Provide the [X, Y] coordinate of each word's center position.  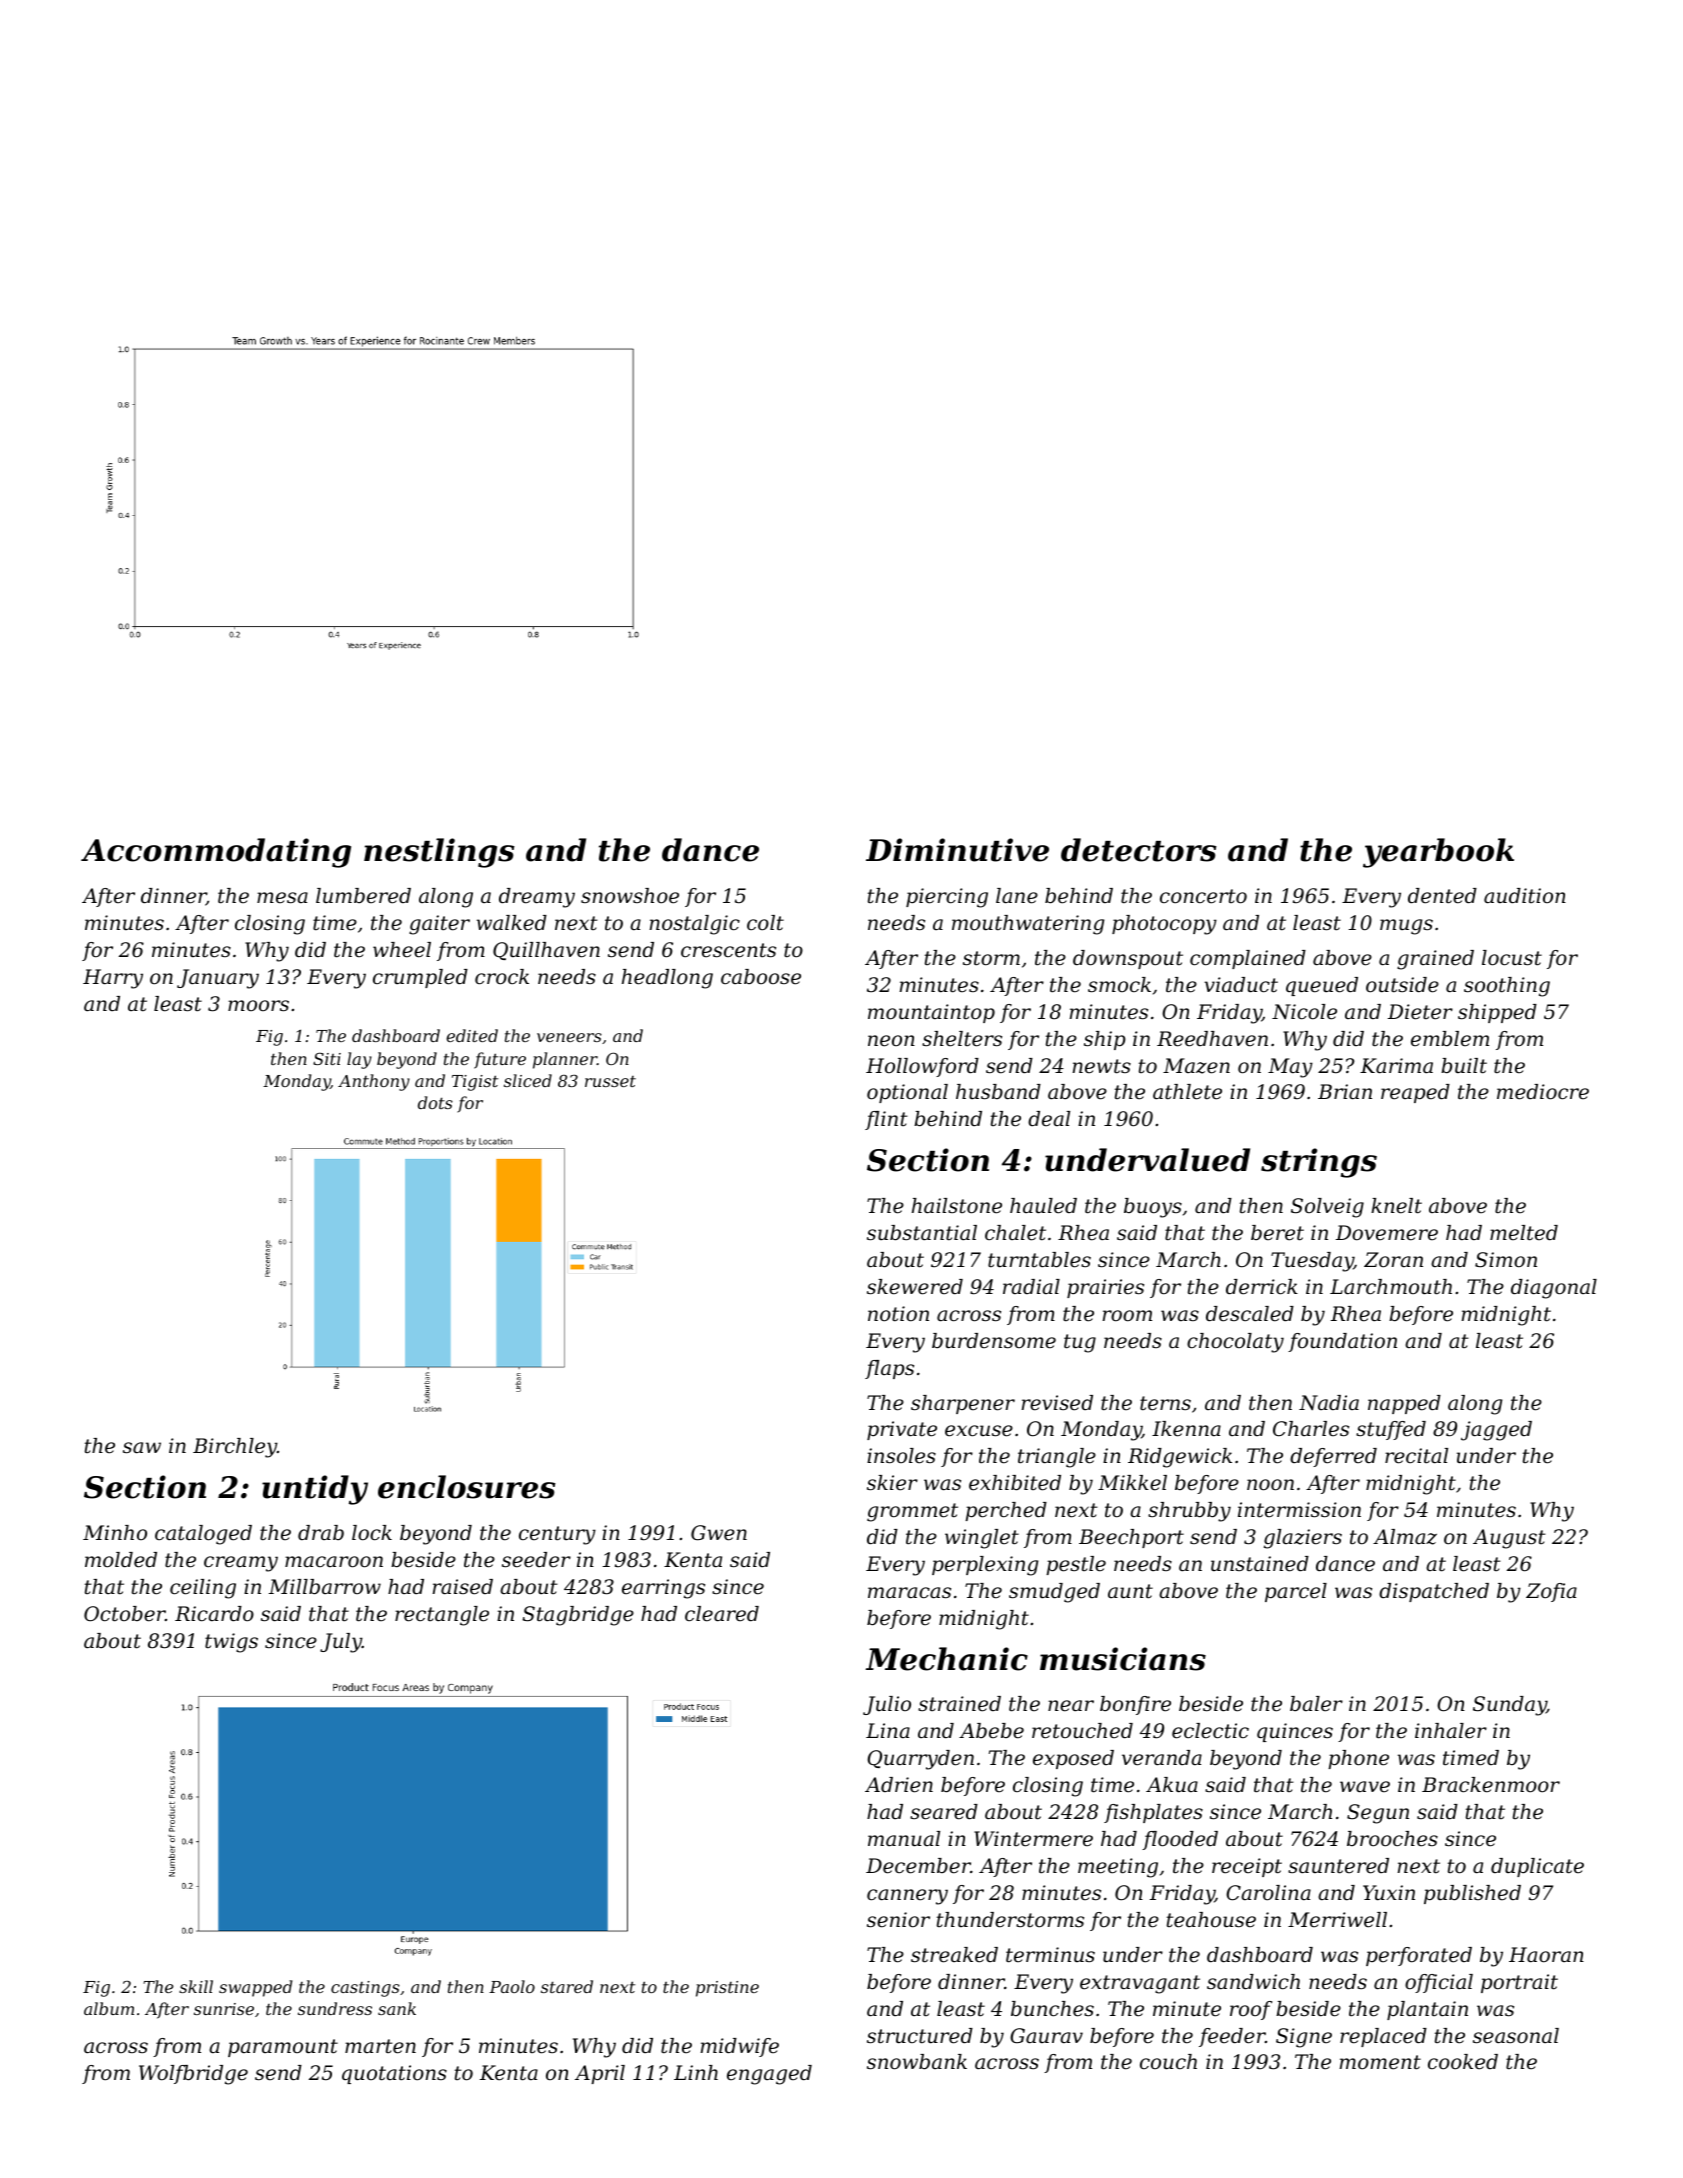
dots [435, 1102]
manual [904, 1839]
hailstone [957, 1206]
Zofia [1551, 1592]
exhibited [1015, 1483]
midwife [740, 2047]
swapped [255, 1988]
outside [1402, 985]
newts [1102, 1066]
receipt [1247, 1867]
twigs [231, 1643]
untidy [315, 1490]
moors [258, 1006]
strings [1319, 1163]
